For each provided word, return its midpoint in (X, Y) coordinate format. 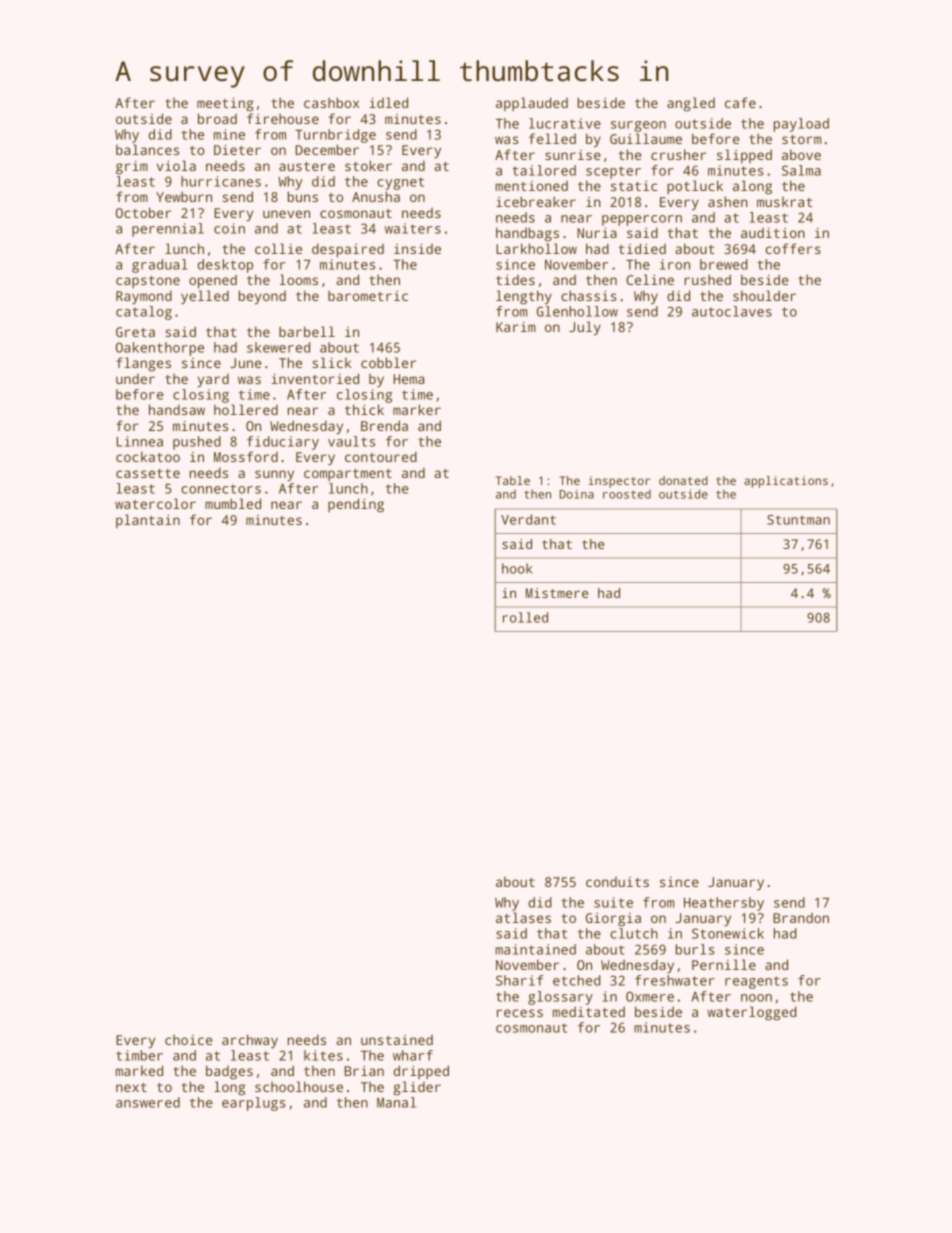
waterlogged (751, 1013)
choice (189, 1040)
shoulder (764, 295)
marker (417, 409)
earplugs (254, 1104)
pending (356, 505)
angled (691, 104)
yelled (205, 297)
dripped (421, 1072)
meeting (225, 105)
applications (786, 482)
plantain (148, 521)
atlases (523, 917)
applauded (532, 104)
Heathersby (724, 904)
